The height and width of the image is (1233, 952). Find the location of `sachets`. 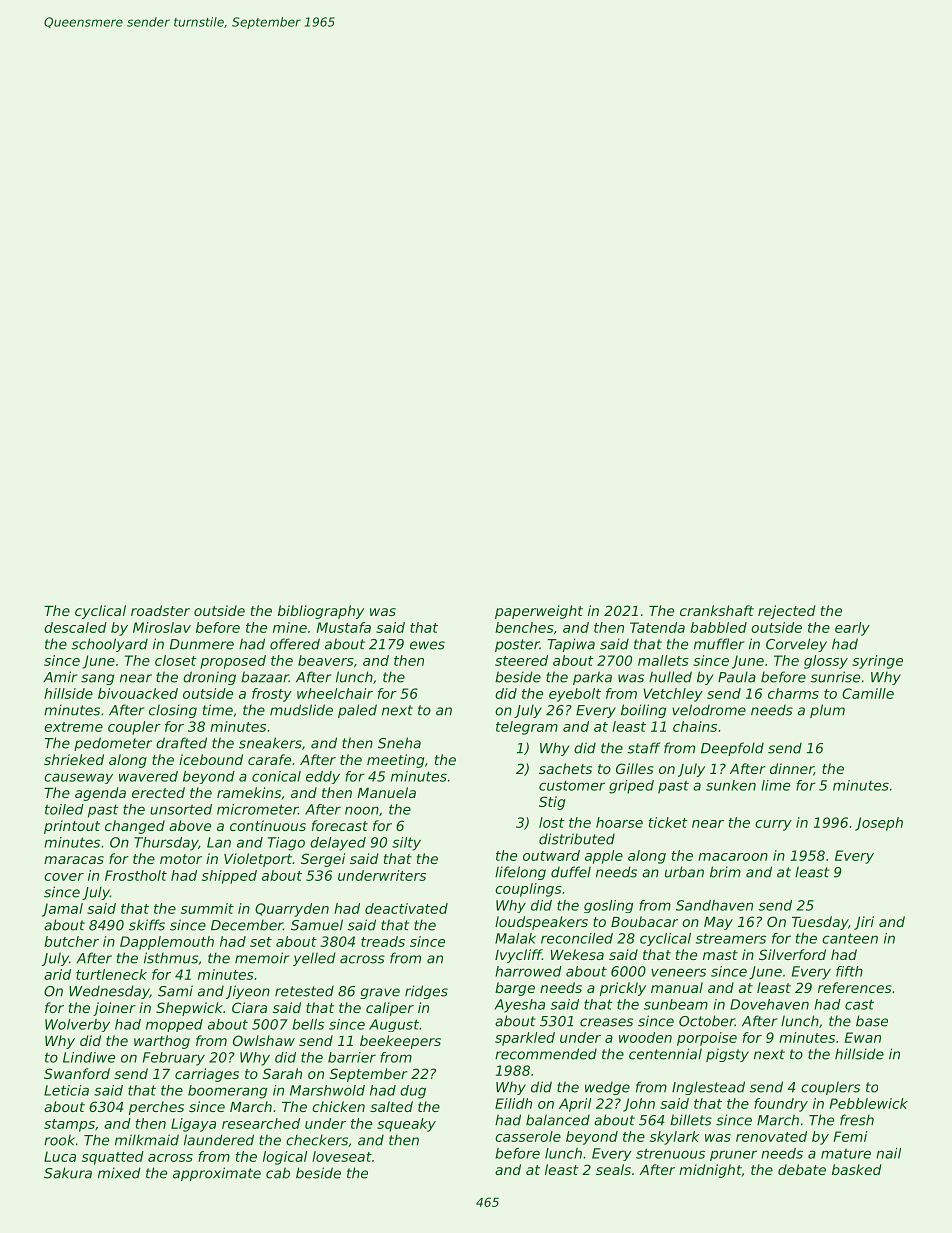

sachets is located at coordinates (565, 768).
